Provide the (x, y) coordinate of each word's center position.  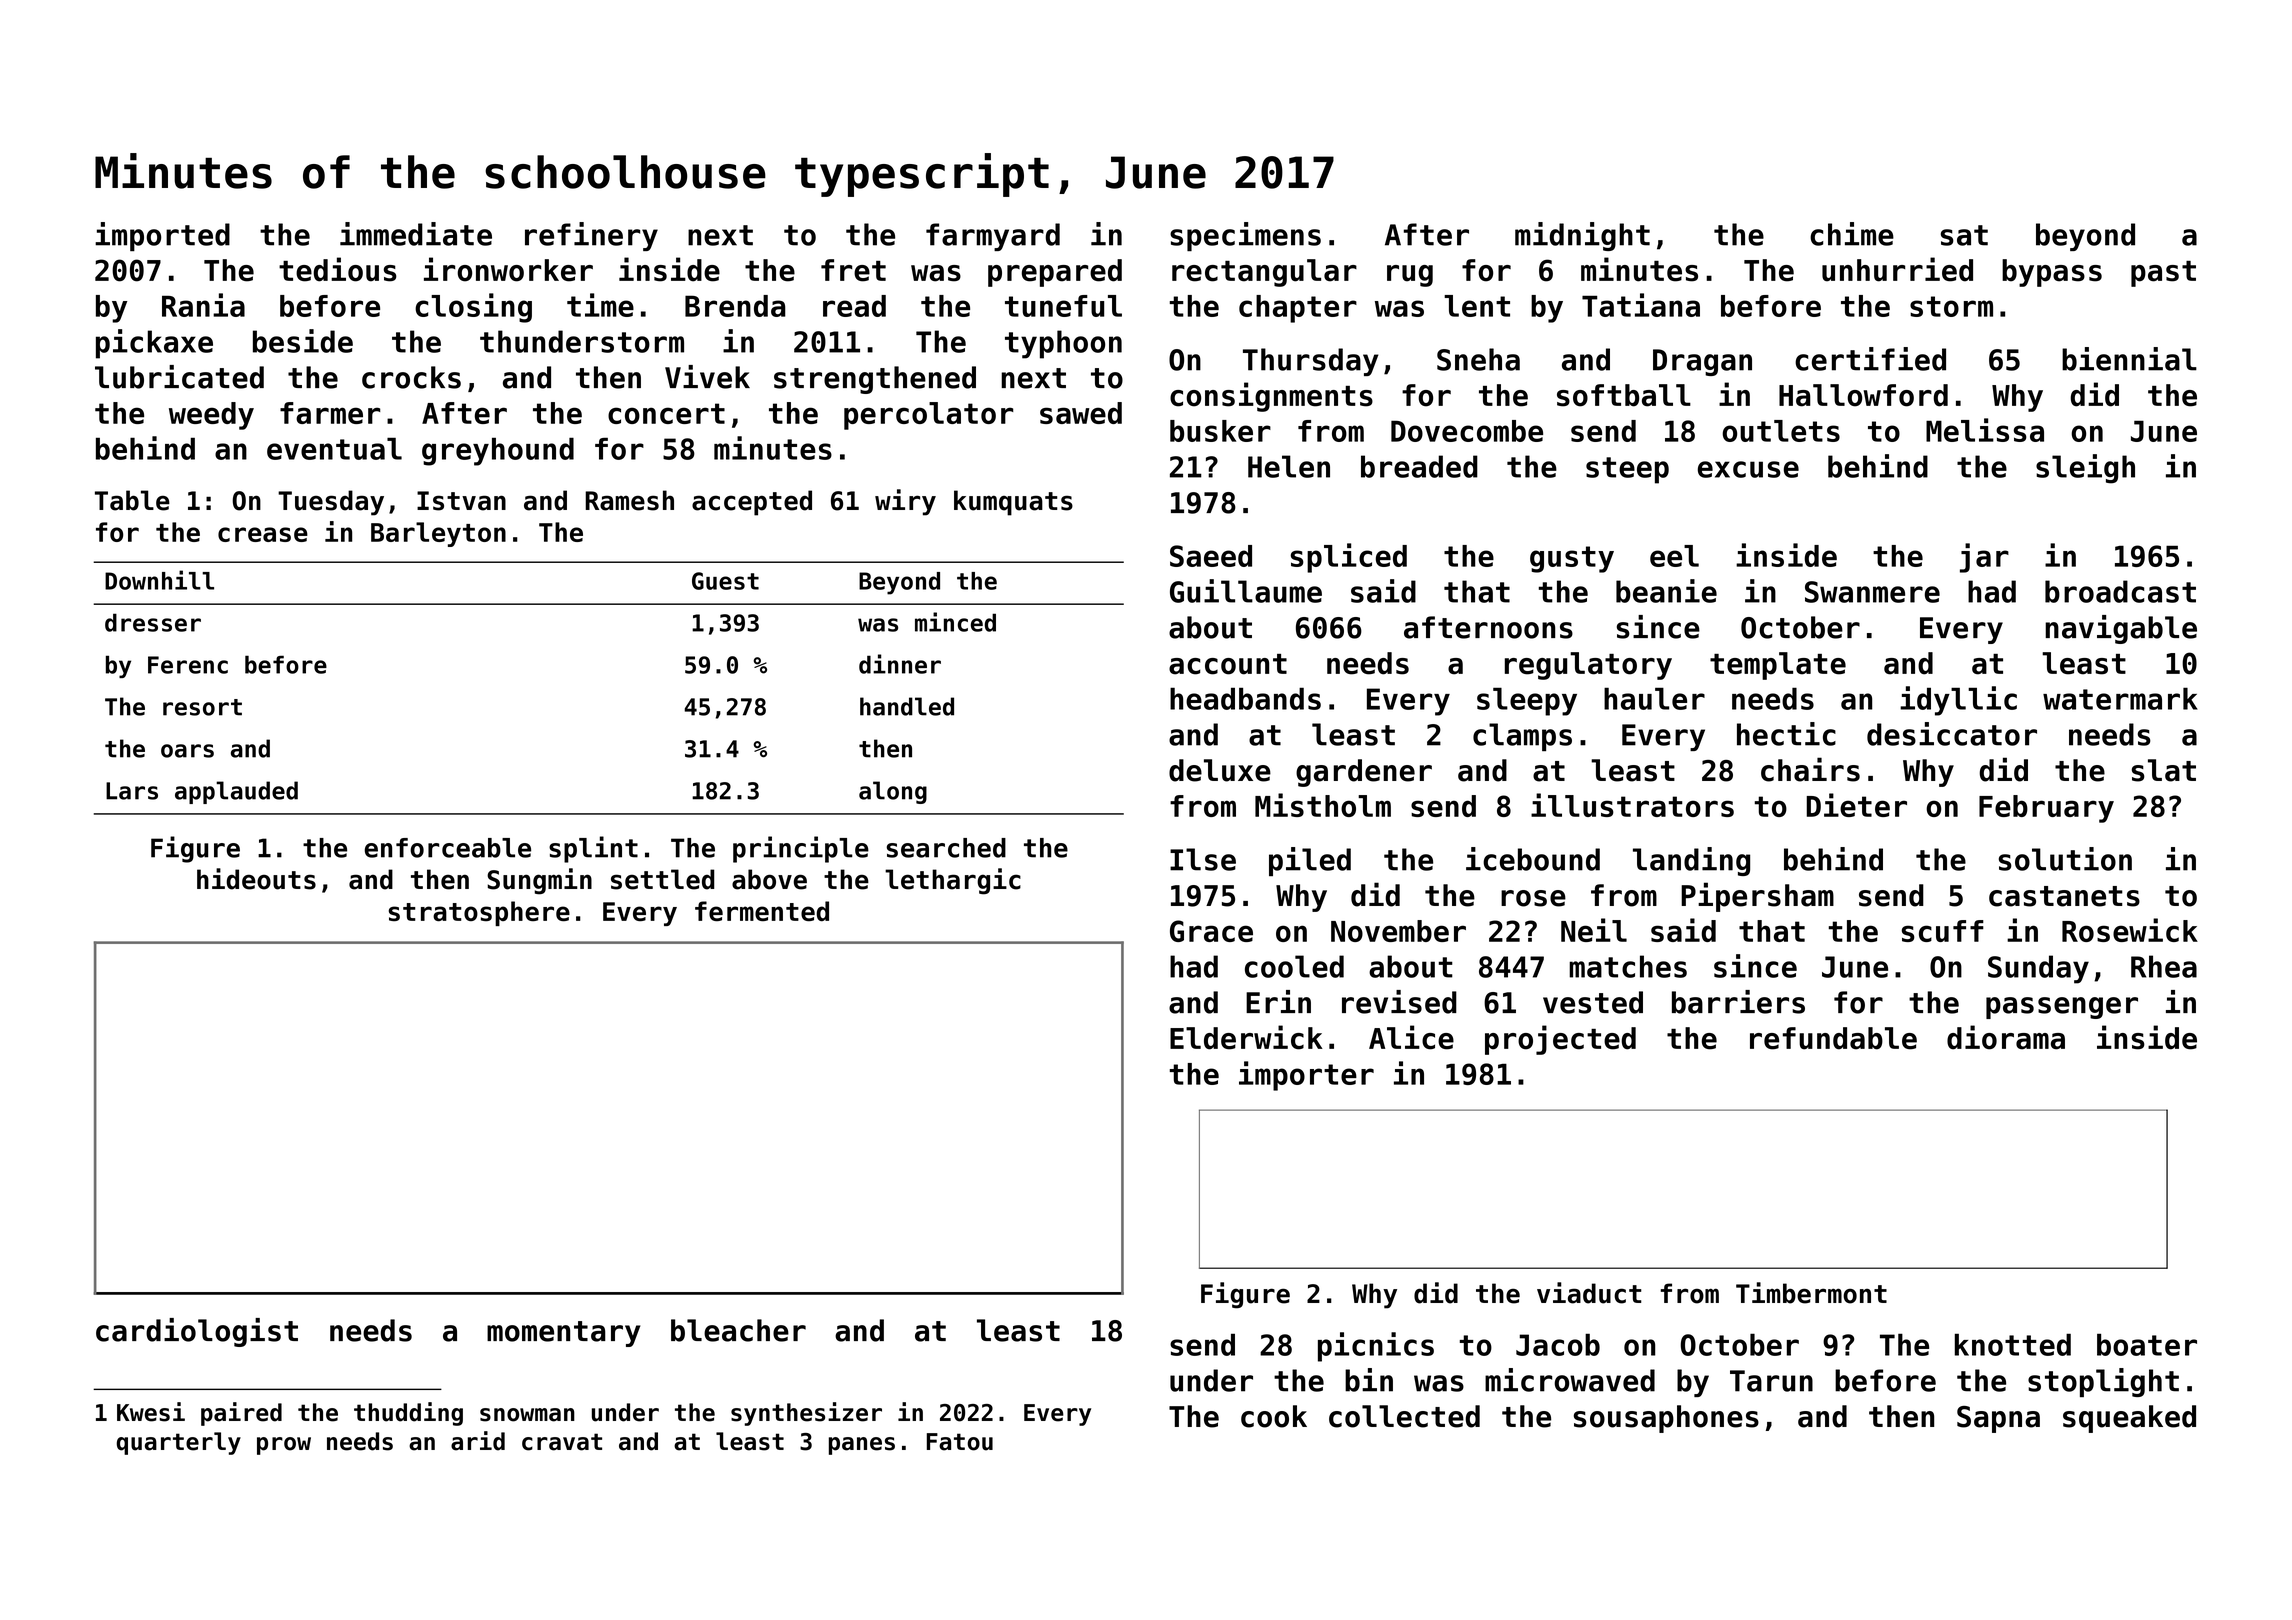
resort (202, 707)
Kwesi (151, 1412)
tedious (338, 269)
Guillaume (1246, 591)
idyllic (1958, 701)
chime (1852, 234)
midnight (1582, 236)
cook (1274, 1416)
